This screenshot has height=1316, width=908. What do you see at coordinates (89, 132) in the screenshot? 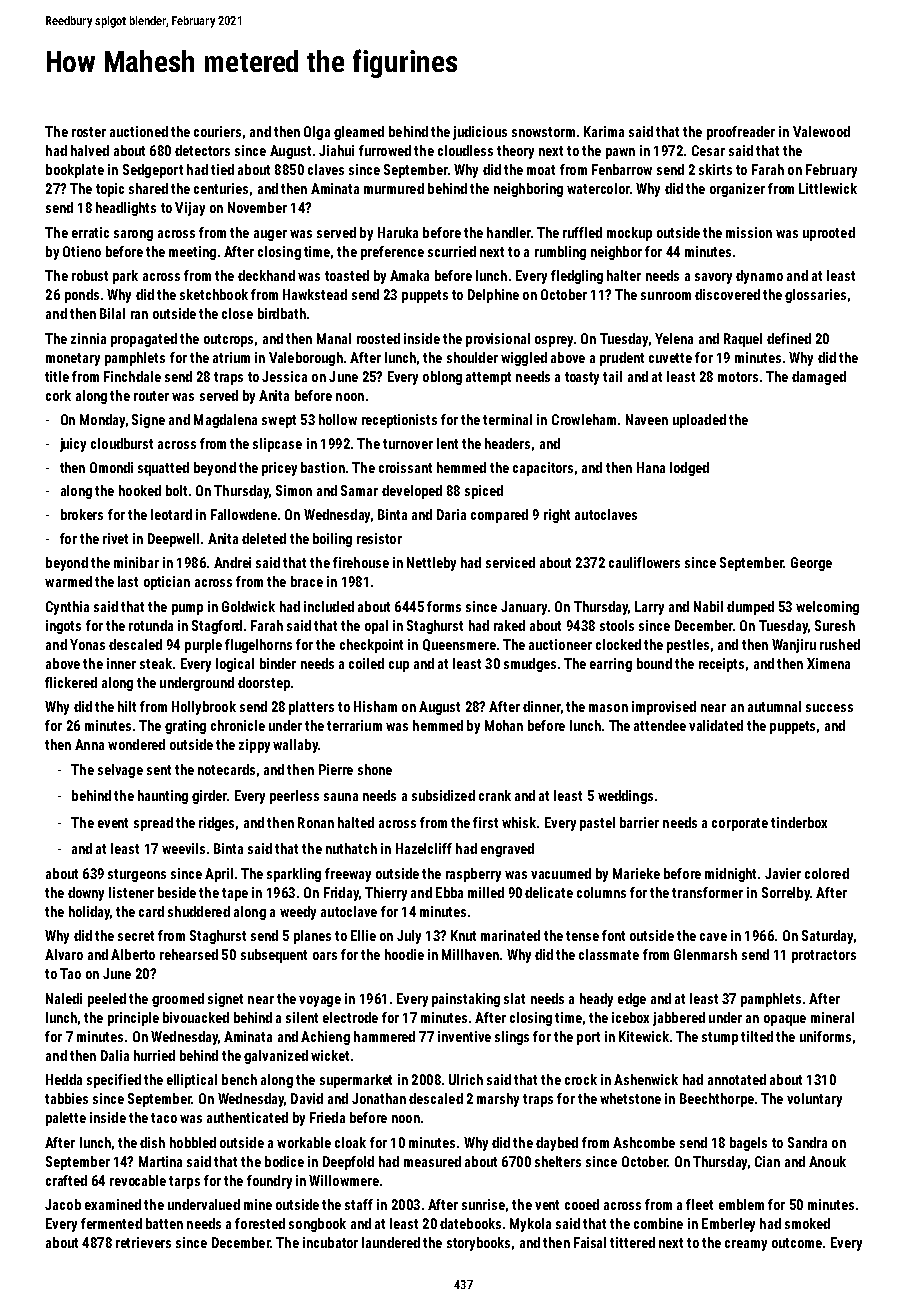
I see `roster` at bounding box center [89, 132].
